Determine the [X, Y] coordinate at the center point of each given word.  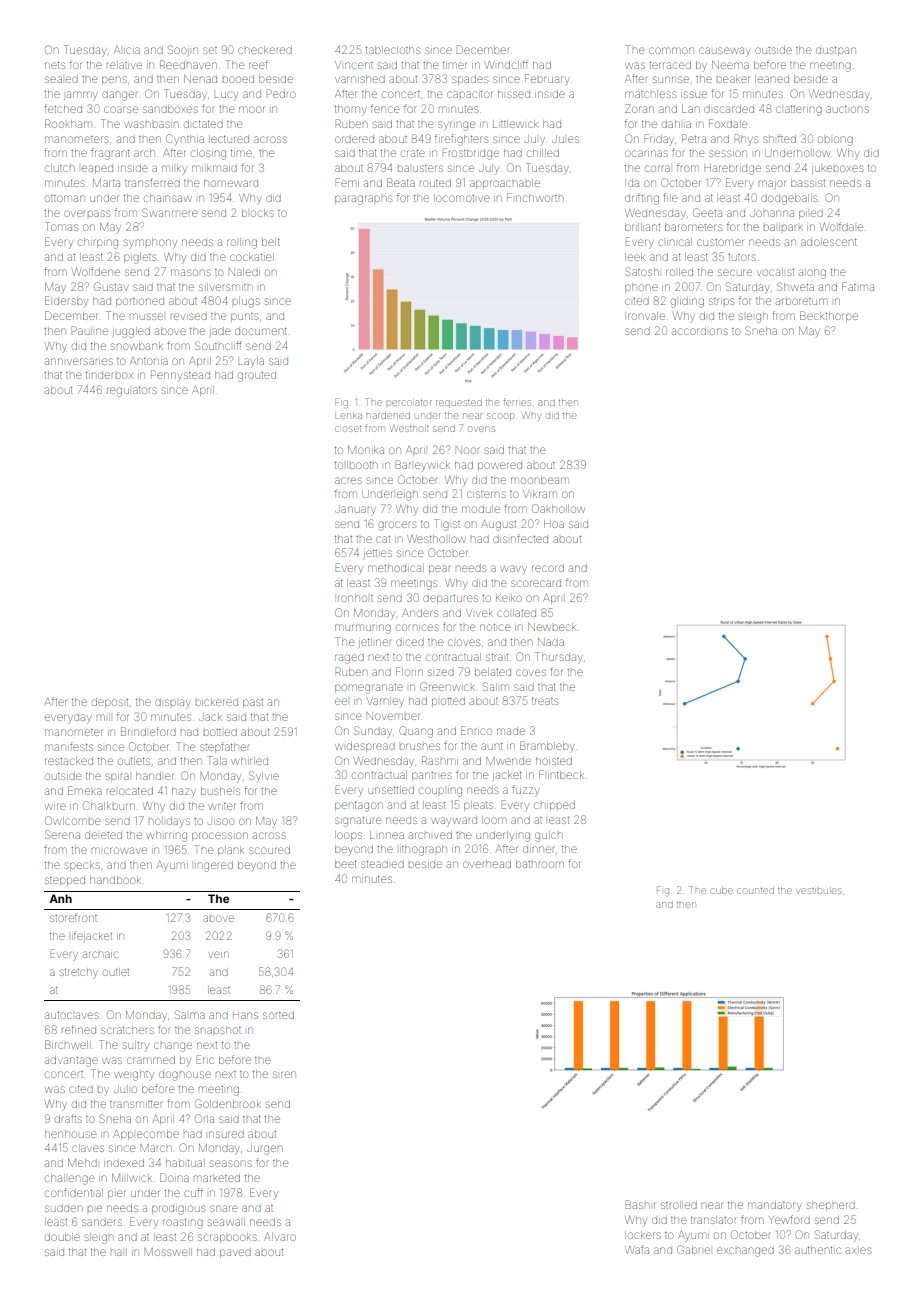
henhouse [70, 1134]
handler [154, 776]
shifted [779, 138]
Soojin [183, 50]
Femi [347, 182]
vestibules [819, 891]
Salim [496, 686]
